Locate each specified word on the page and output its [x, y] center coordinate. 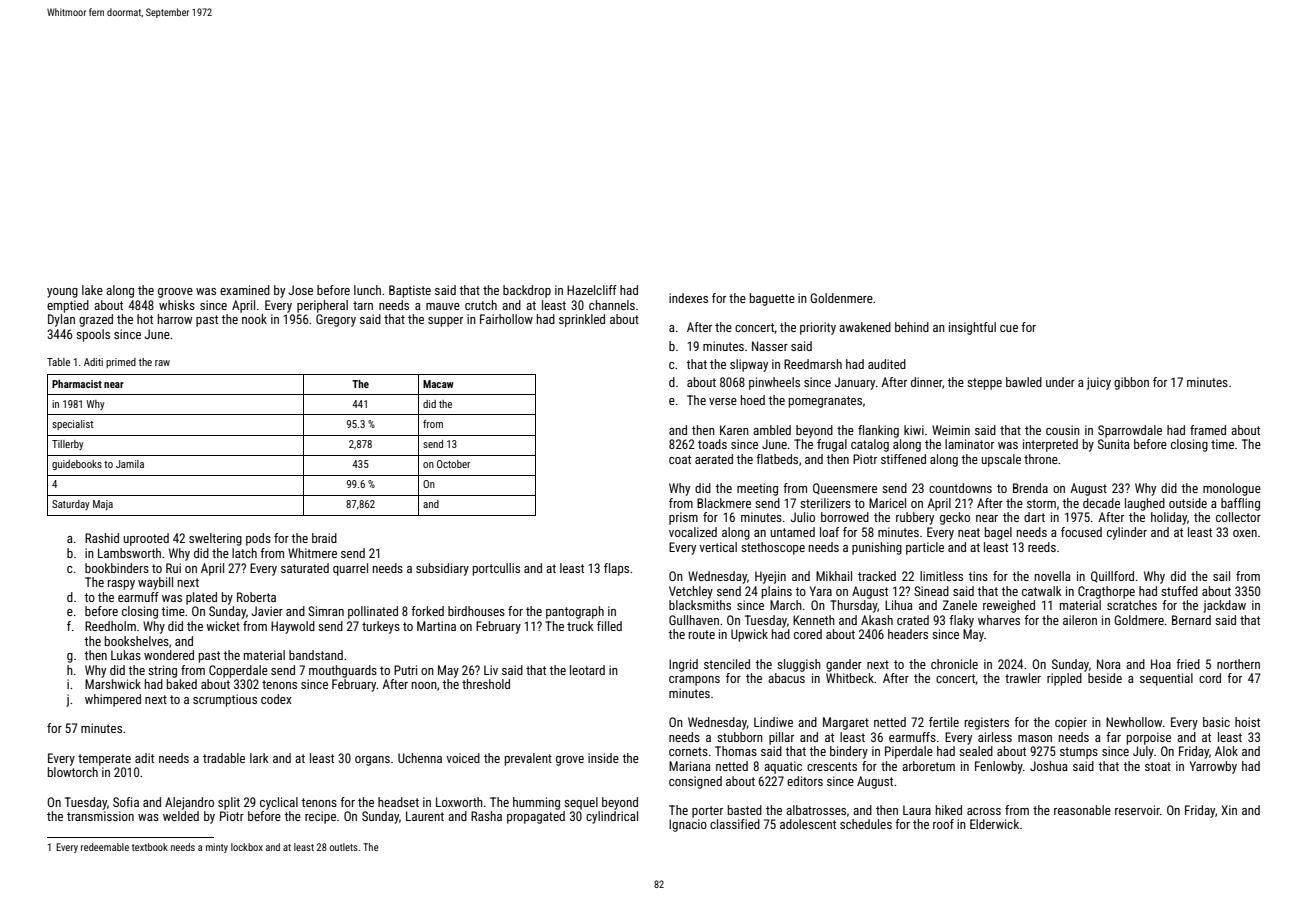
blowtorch [73, 772]
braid [324, 538]
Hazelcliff [592, 290]
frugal [832, 445]
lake [92, 290]
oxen [1245, 533]
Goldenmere [841, 298]
